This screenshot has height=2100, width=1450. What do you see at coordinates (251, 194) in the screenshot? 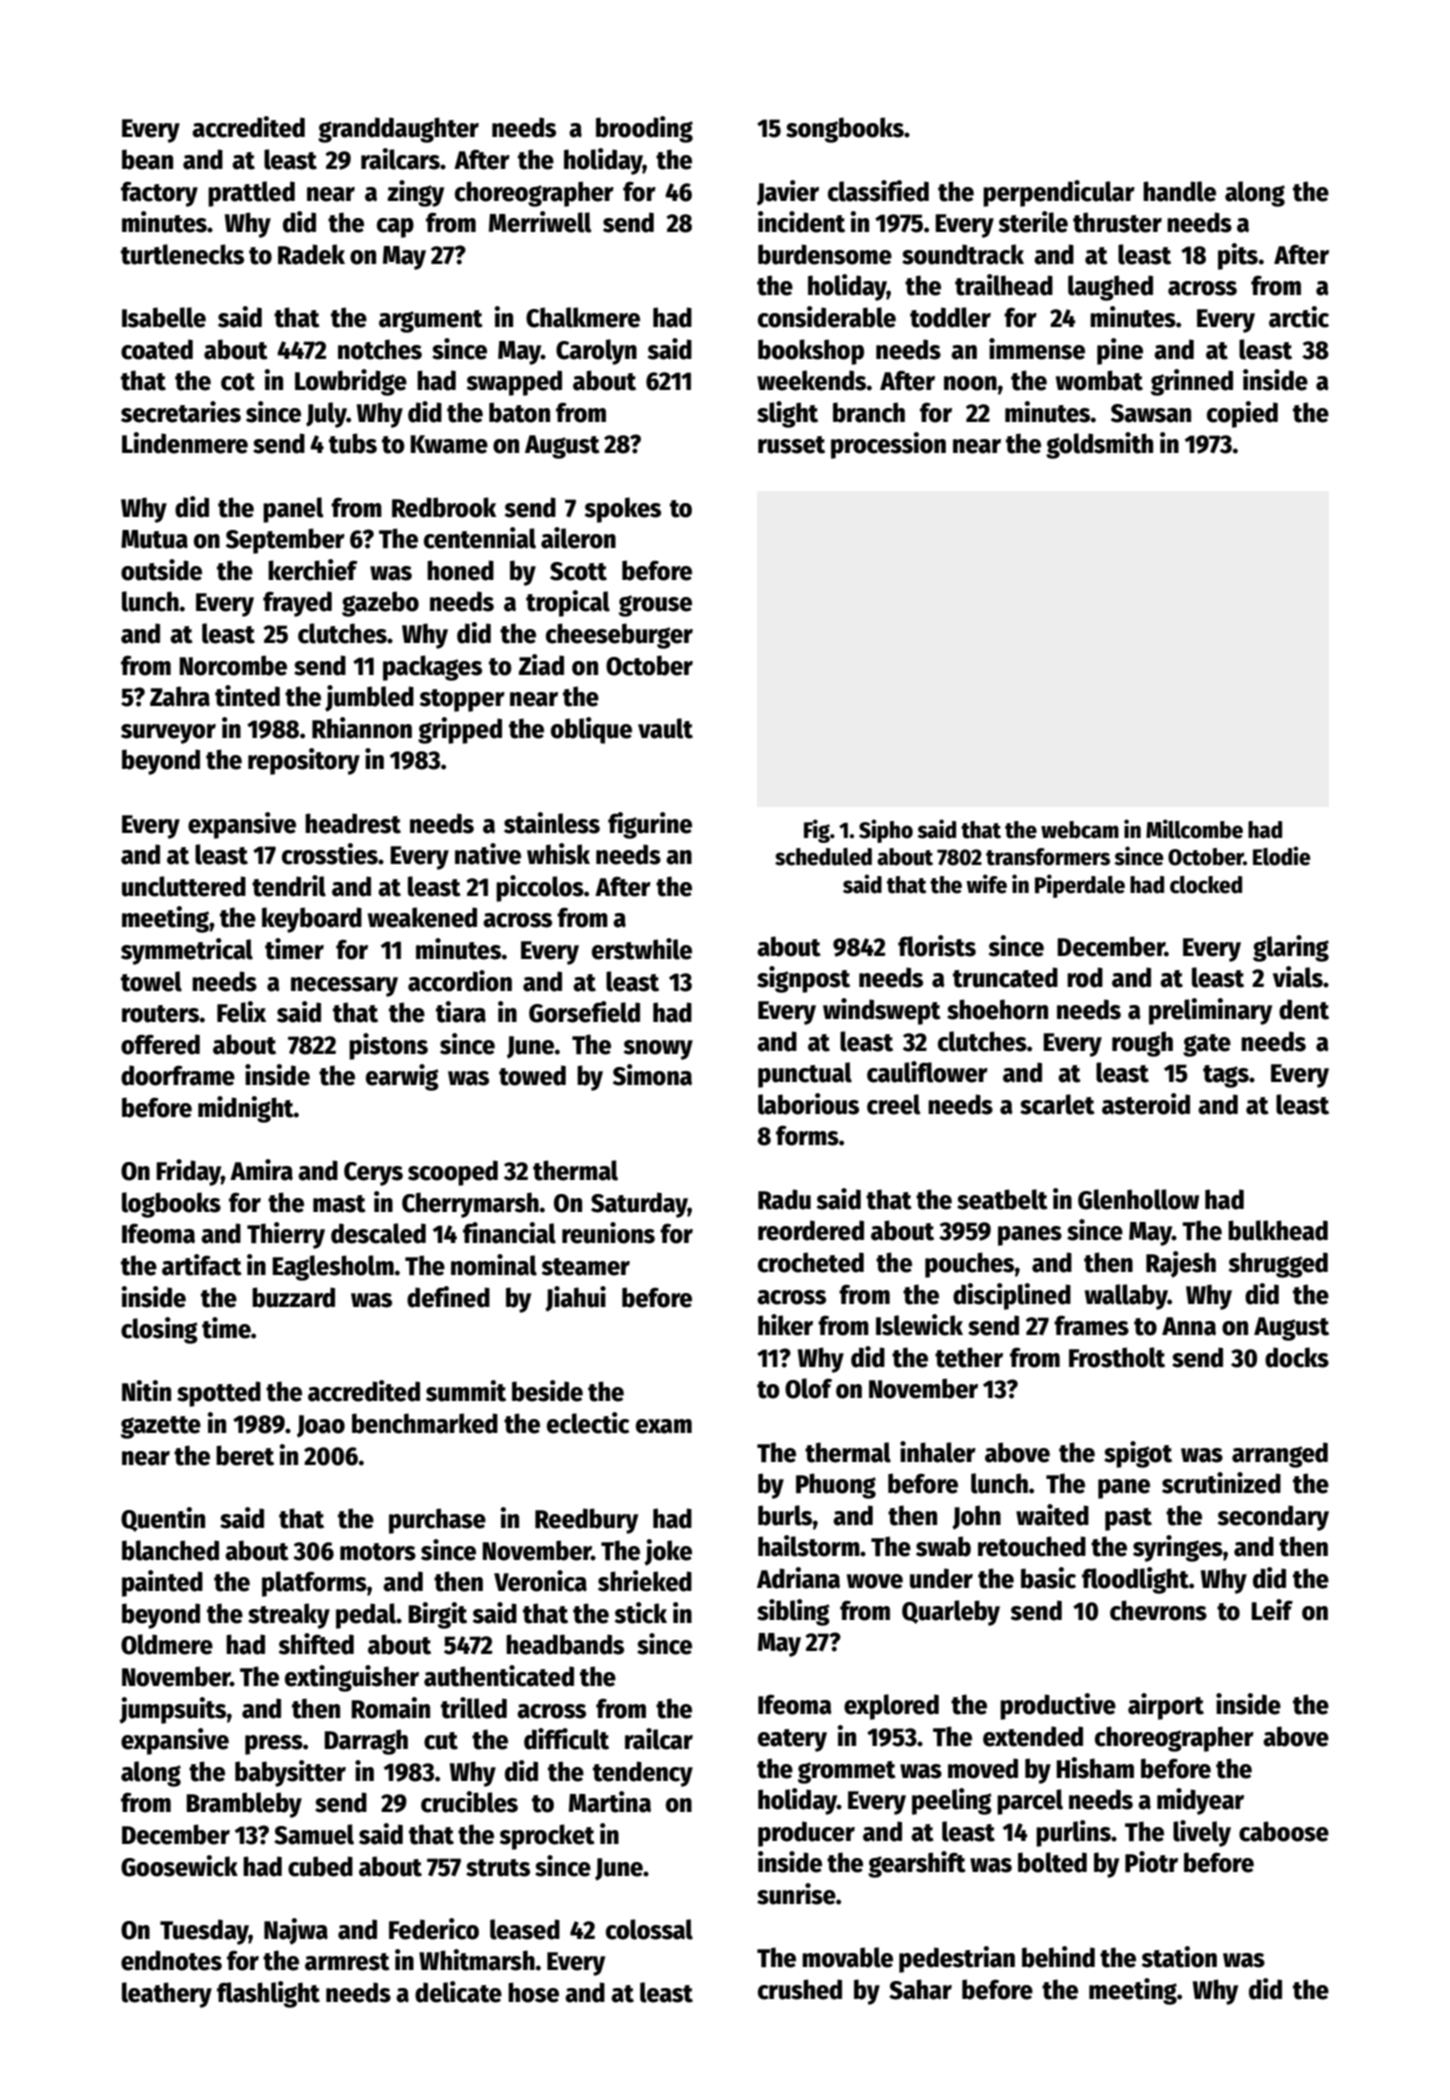
I see `prattled` at bounding box center [251, 194].
